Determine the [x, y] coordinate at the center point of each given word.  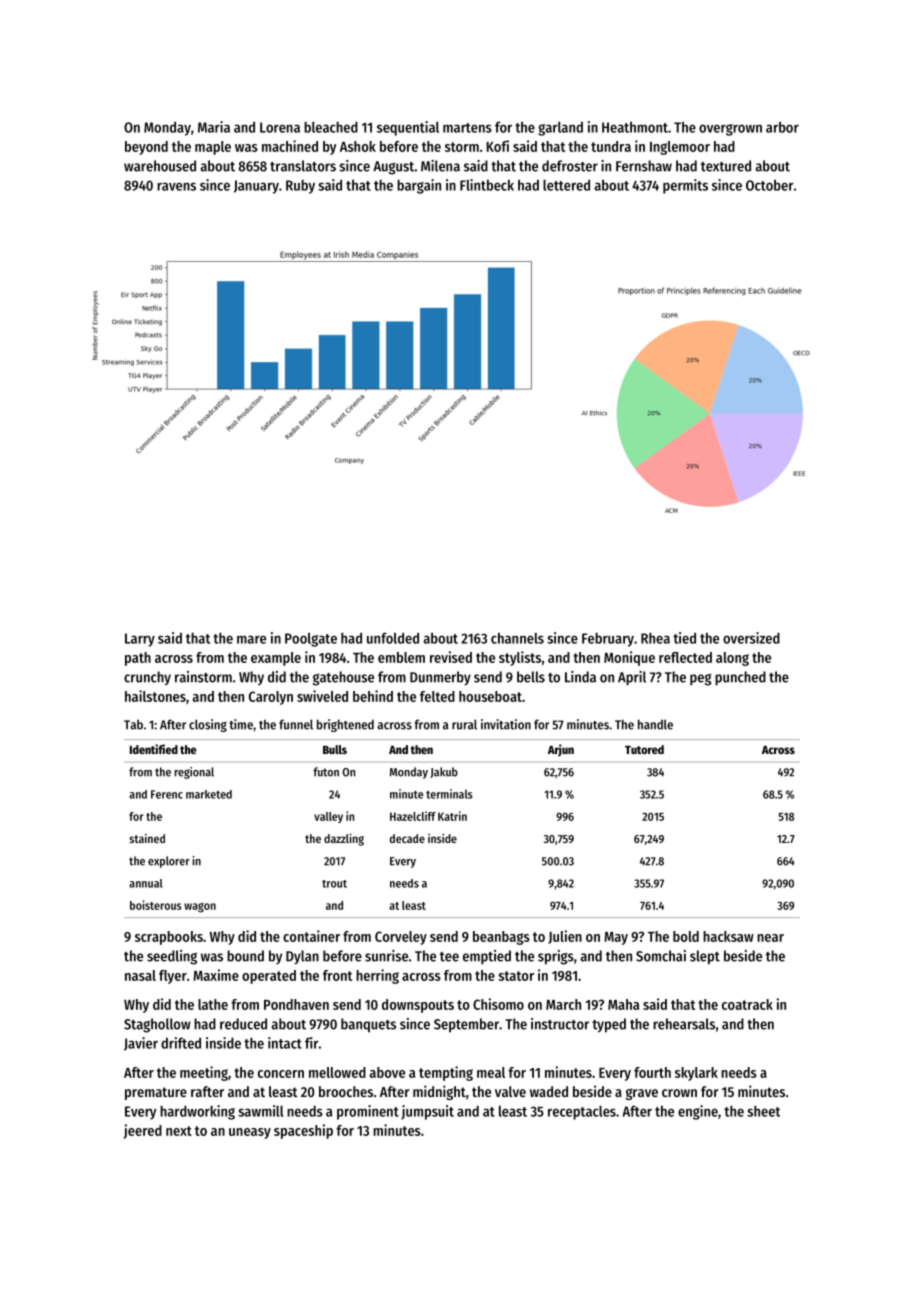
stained [147, 838]
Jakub [444, 772]
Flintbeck [487, 185]
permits [685, 186]
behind [373, 696]
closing [208, 725]
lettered [566, 185]
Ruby [300, 187]
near [770, 938]
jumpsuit [427, 1112]
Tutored [644, 749]
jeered [143, 1131]
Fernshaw [644, 166]
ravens [176, 186]
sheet [763, 1111]
